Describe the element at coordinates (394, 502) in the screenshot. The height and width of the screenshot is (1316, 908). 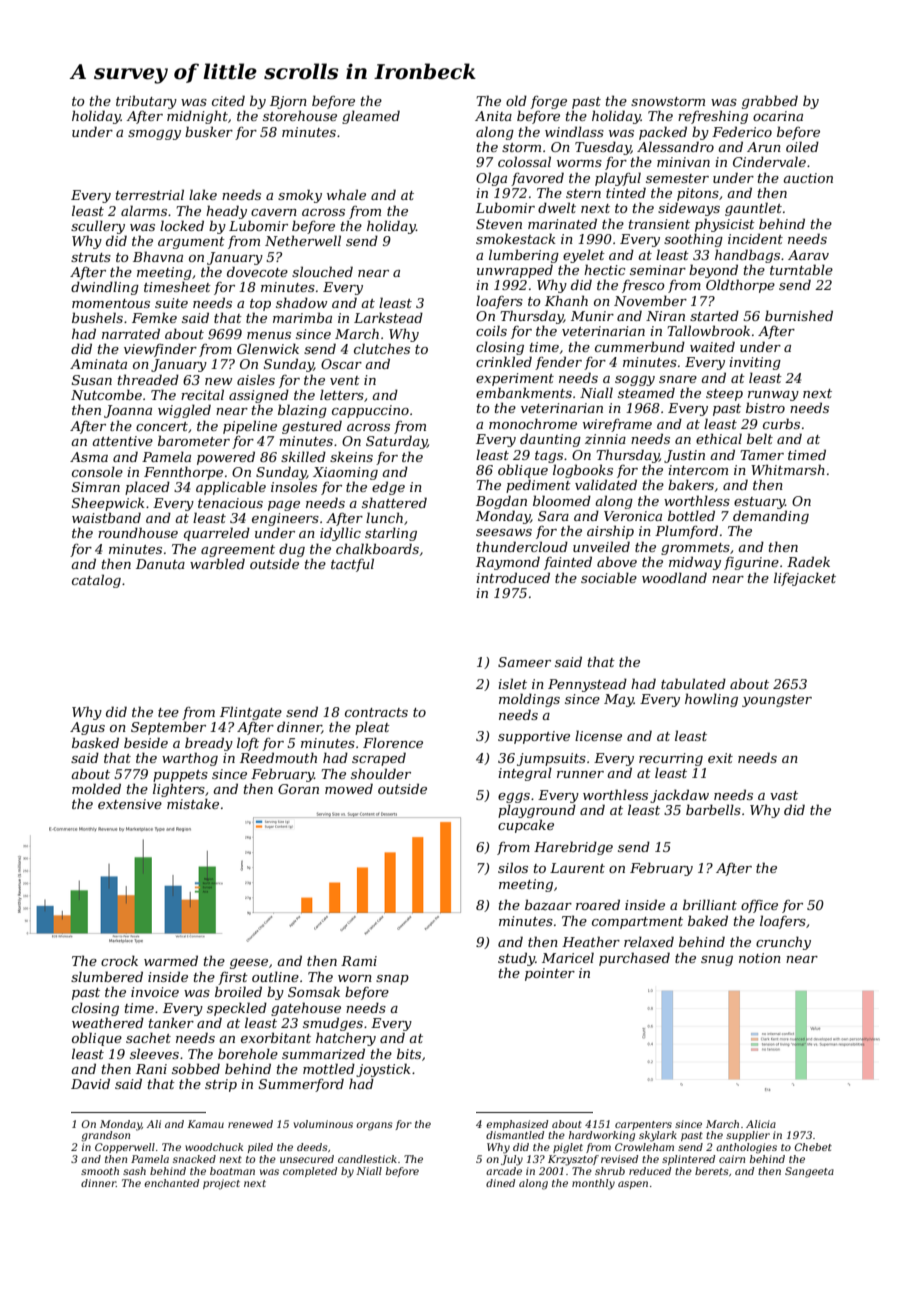
I see `shattered` at that location.
